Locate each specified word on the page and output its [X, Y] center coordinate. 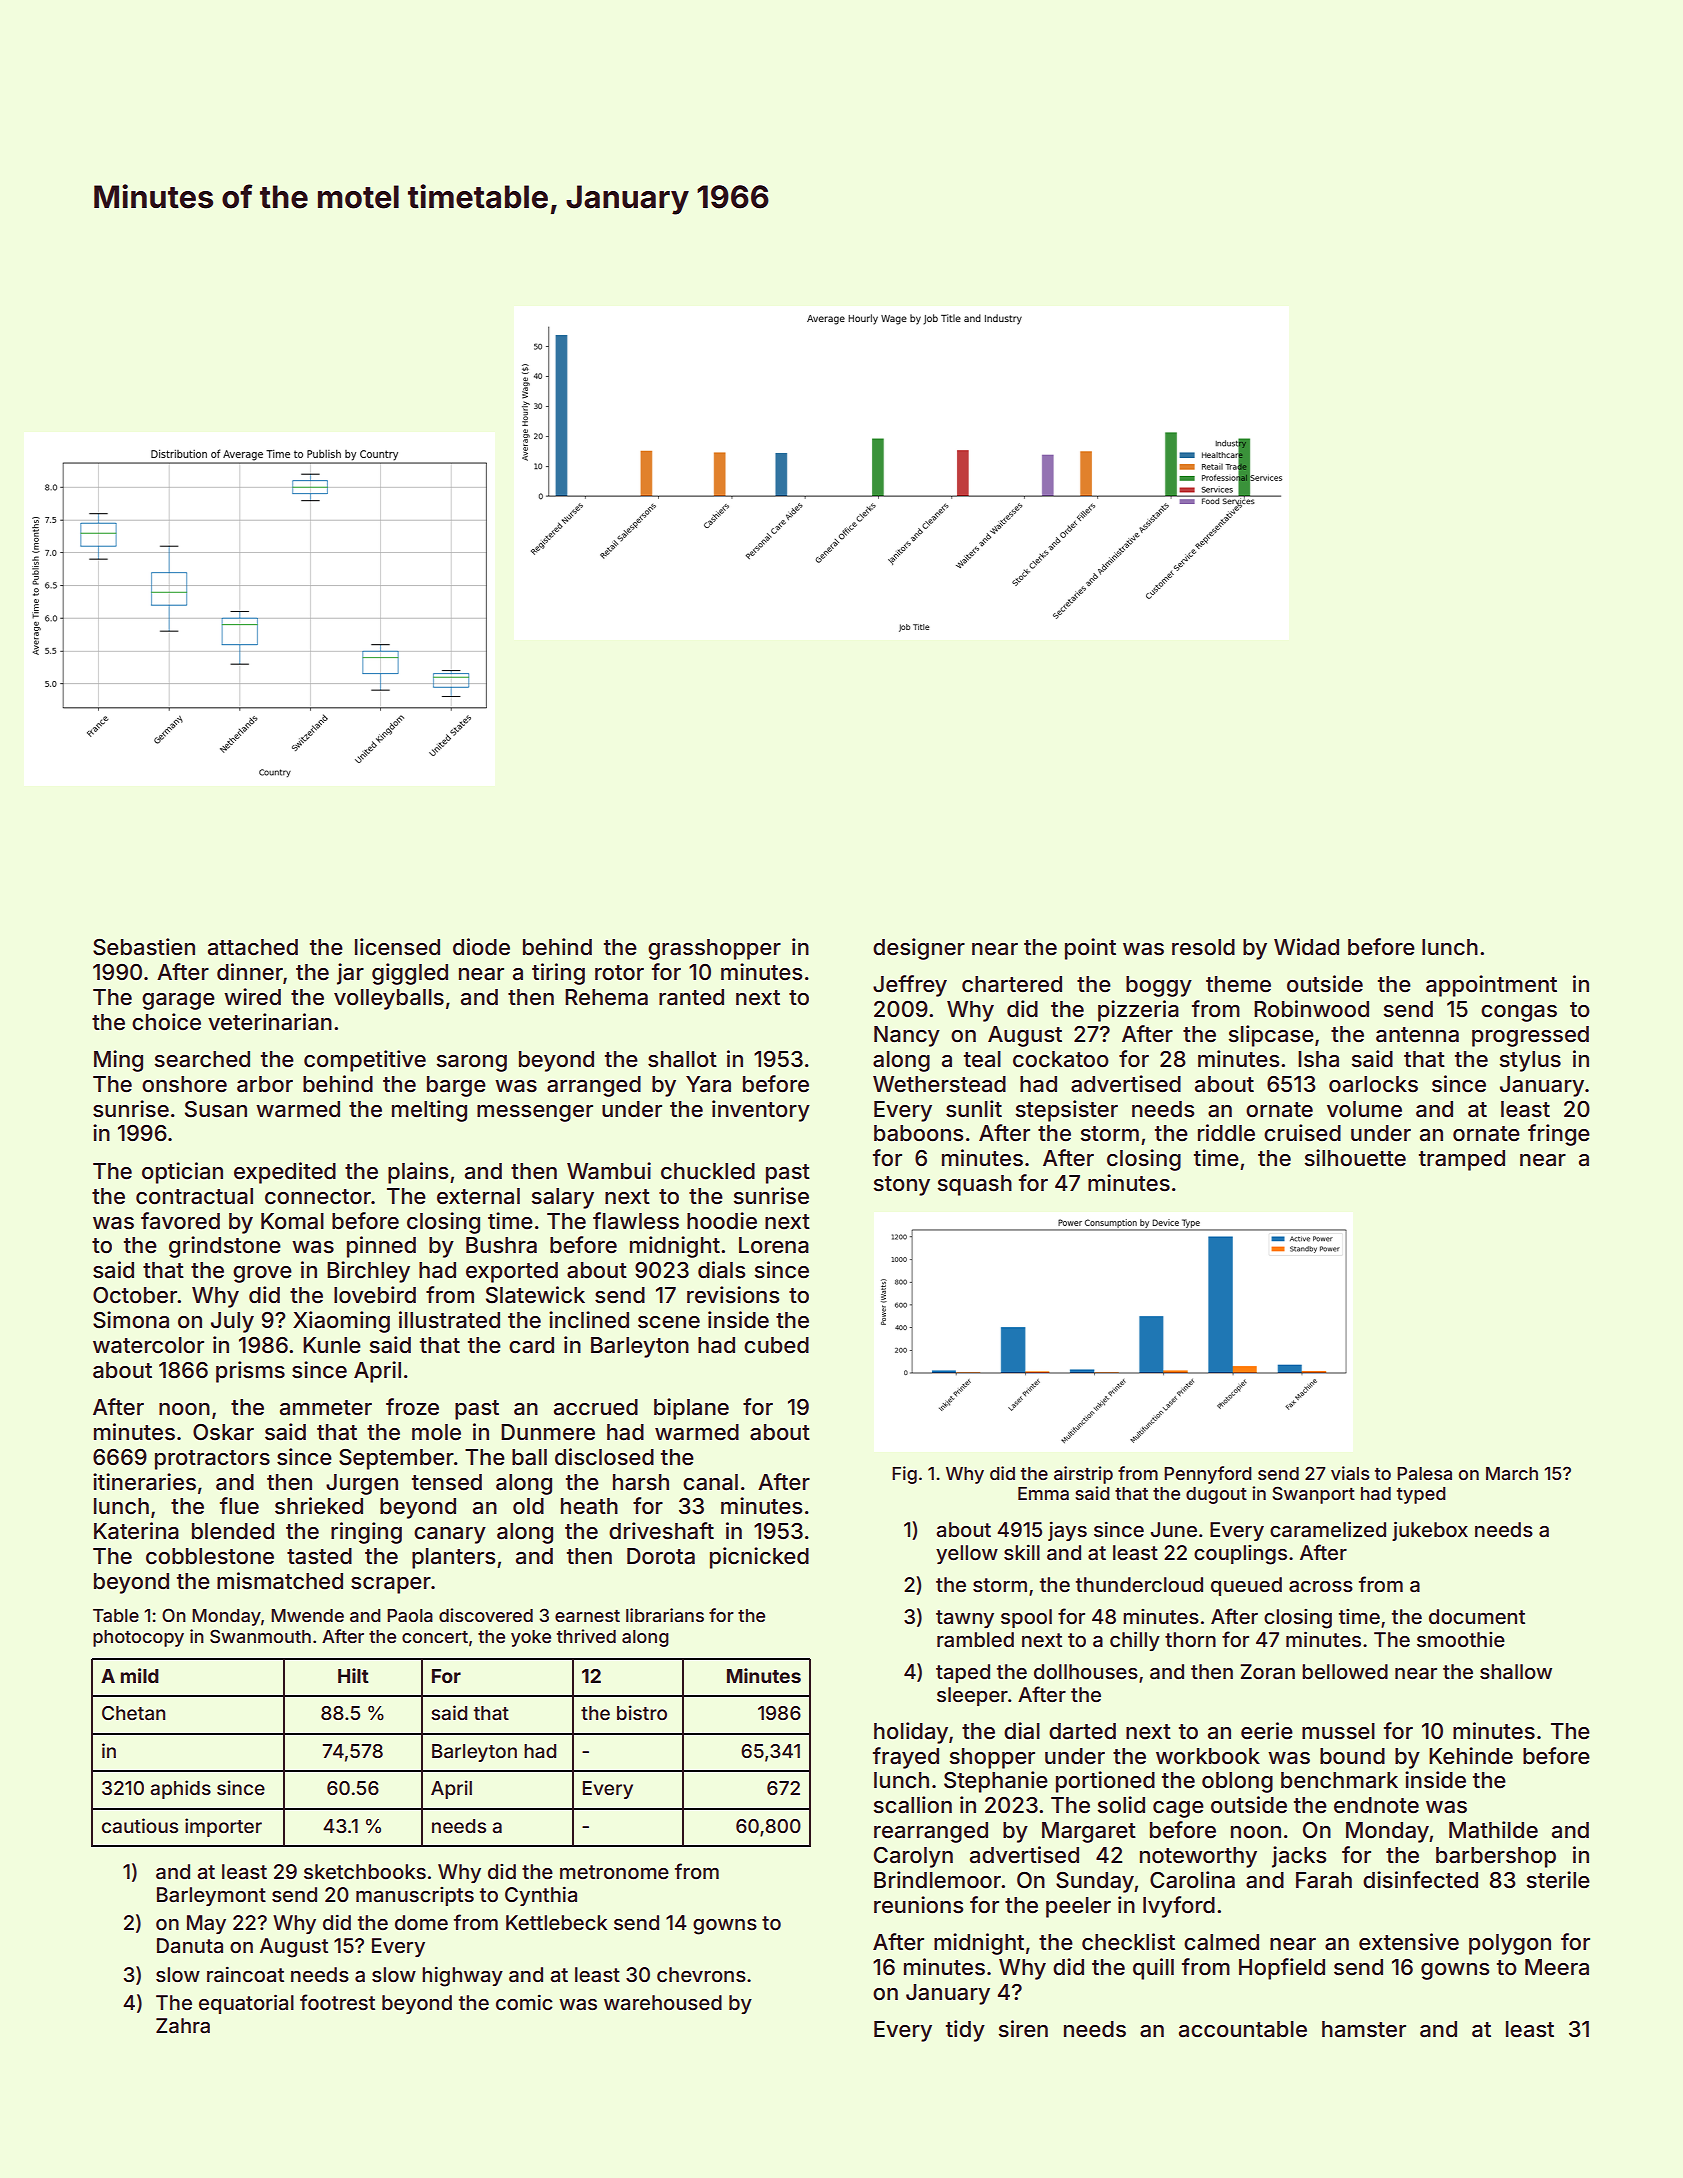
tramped [1462, 1160]
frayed [906, 1758]
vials [1350, 1473]
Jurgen [362, 1484]
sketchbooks [365, 1871]
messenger [535, 1113]
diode [481, 947]
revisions [733, 1295]
